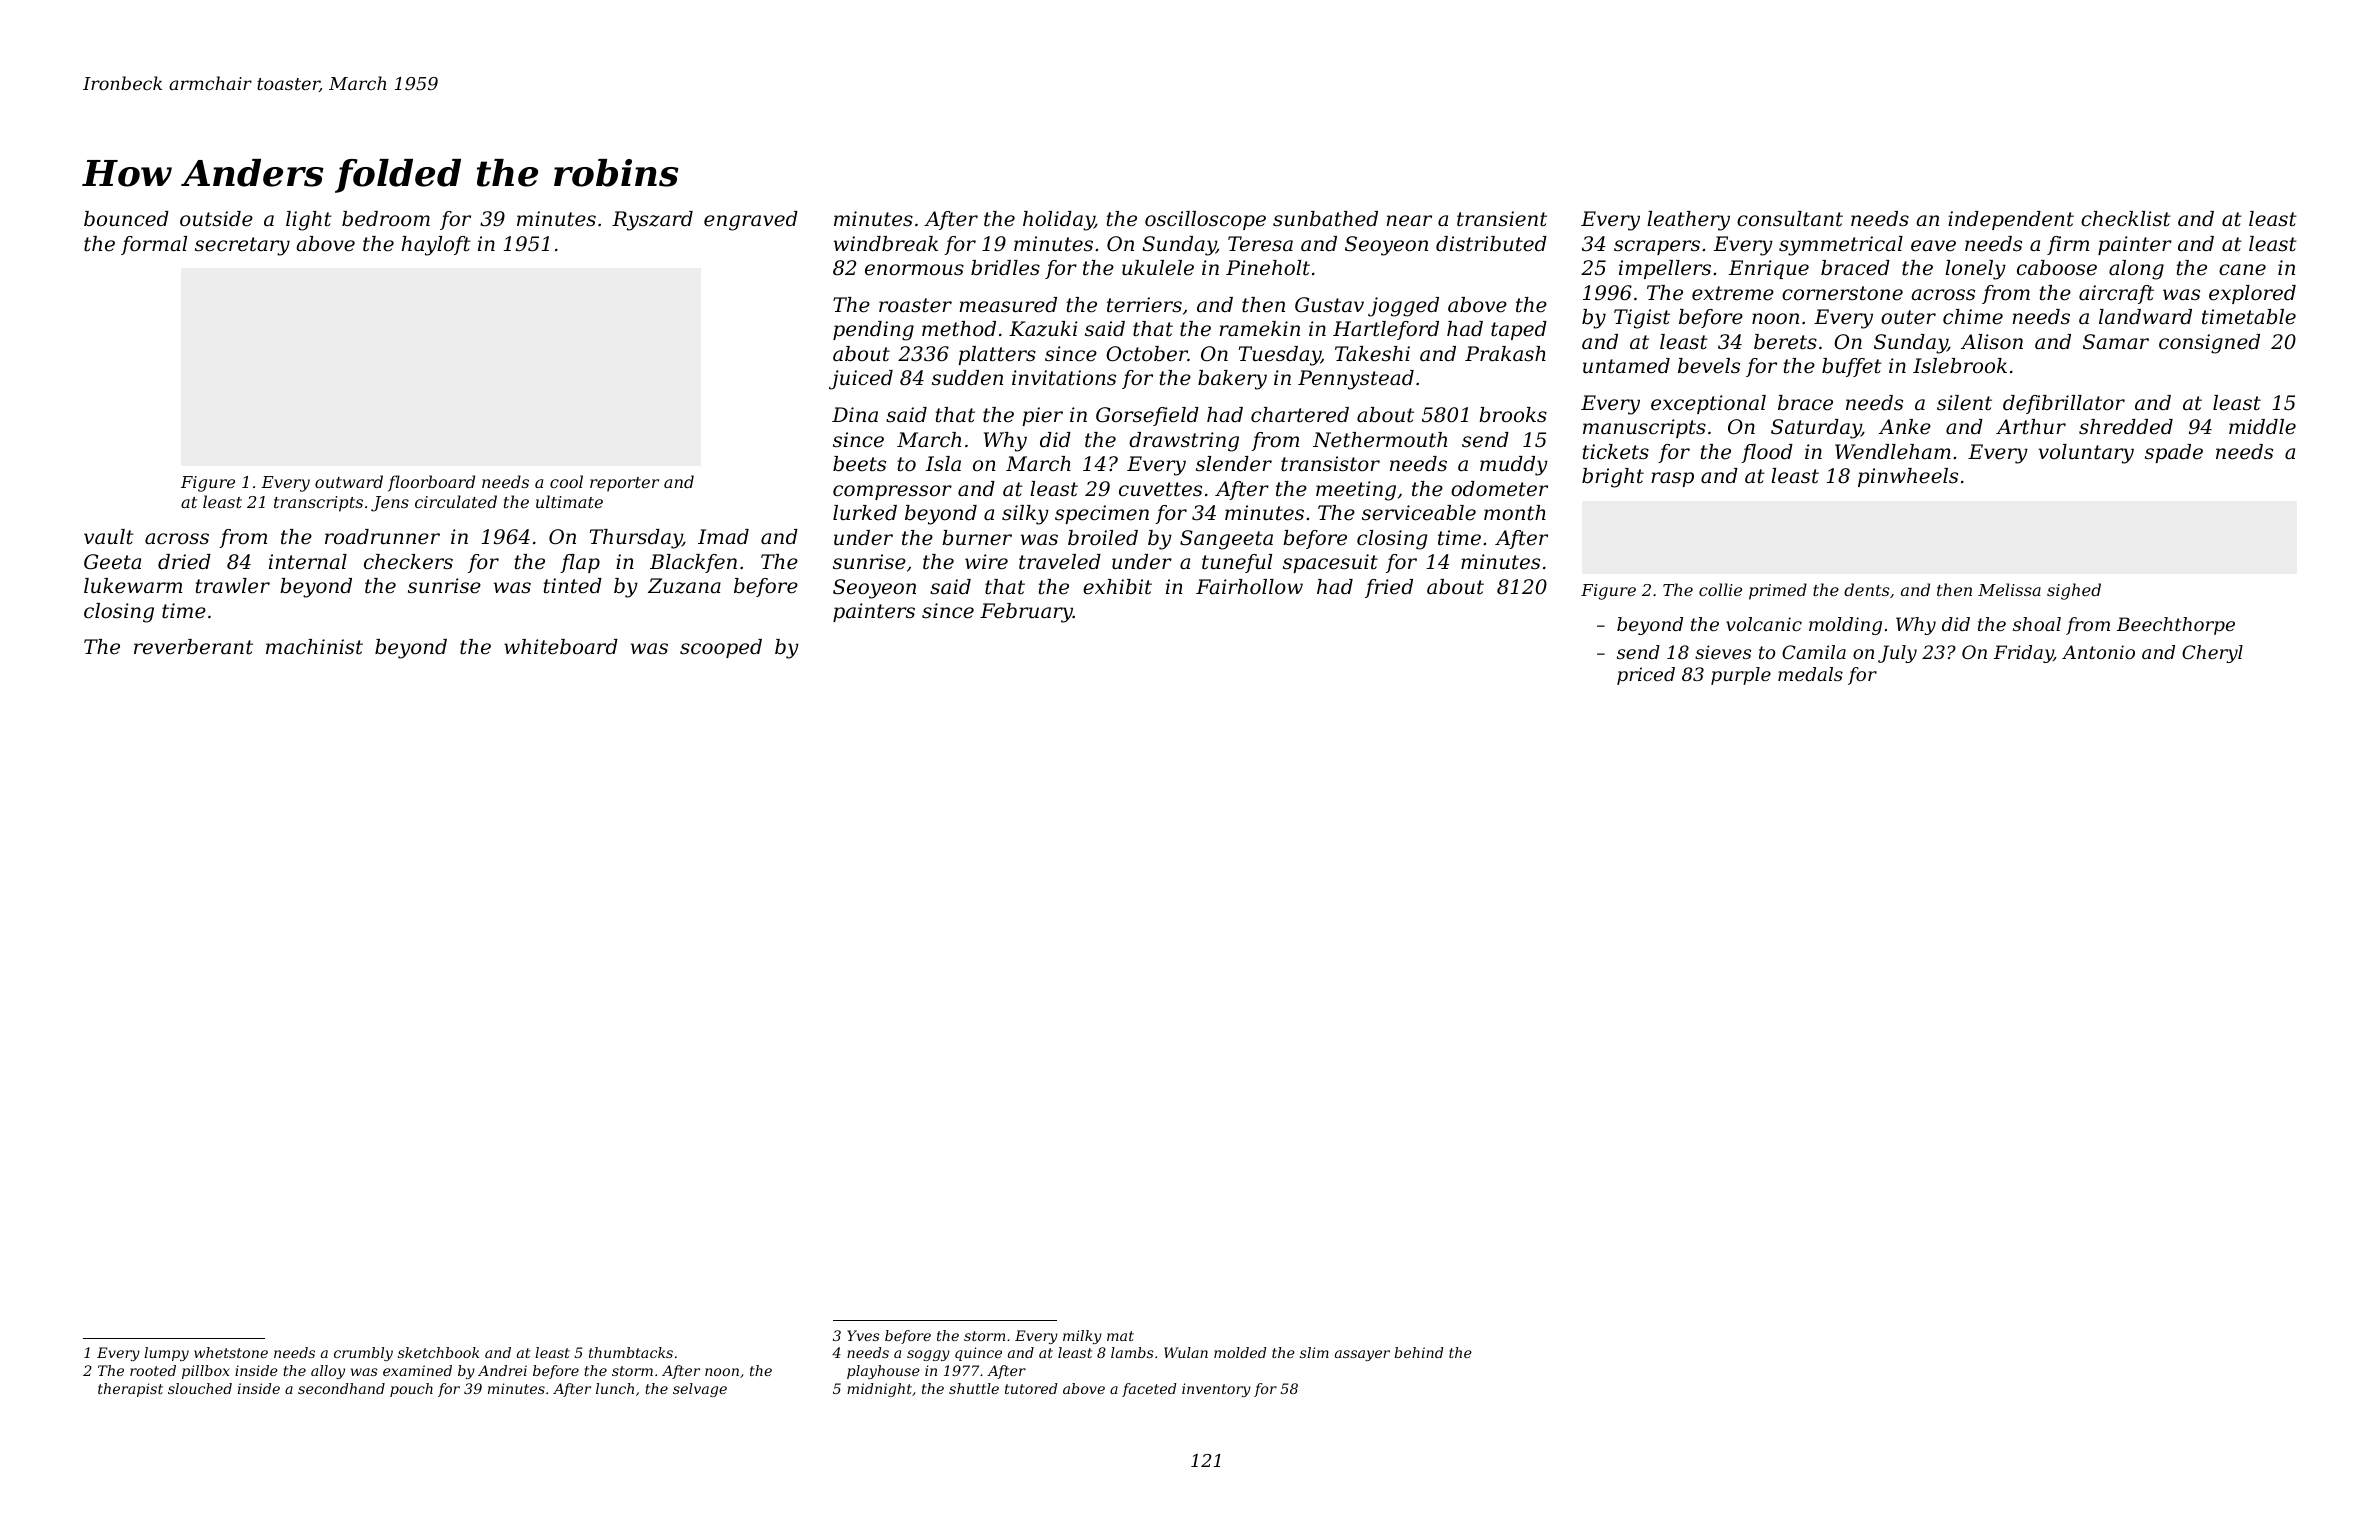 Image resolution: width=2380 pixels, height=1540 pixels. Describe the element at coordinates (166, 1354) in the screenshot. I see `lumpy` at that location.
